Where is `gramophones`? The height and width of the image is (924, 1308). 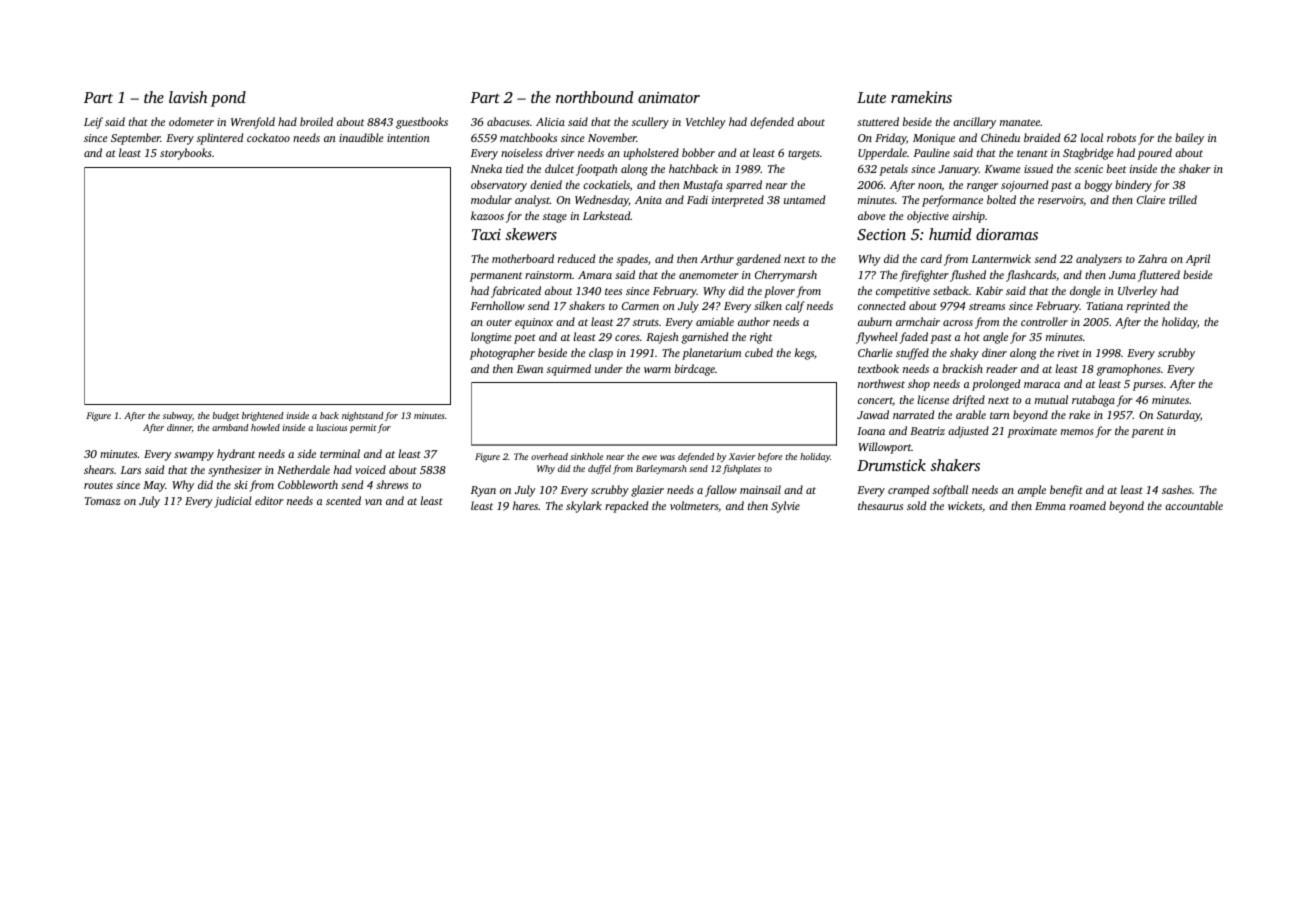 gramophones is located at coordinates (1128, 370).
